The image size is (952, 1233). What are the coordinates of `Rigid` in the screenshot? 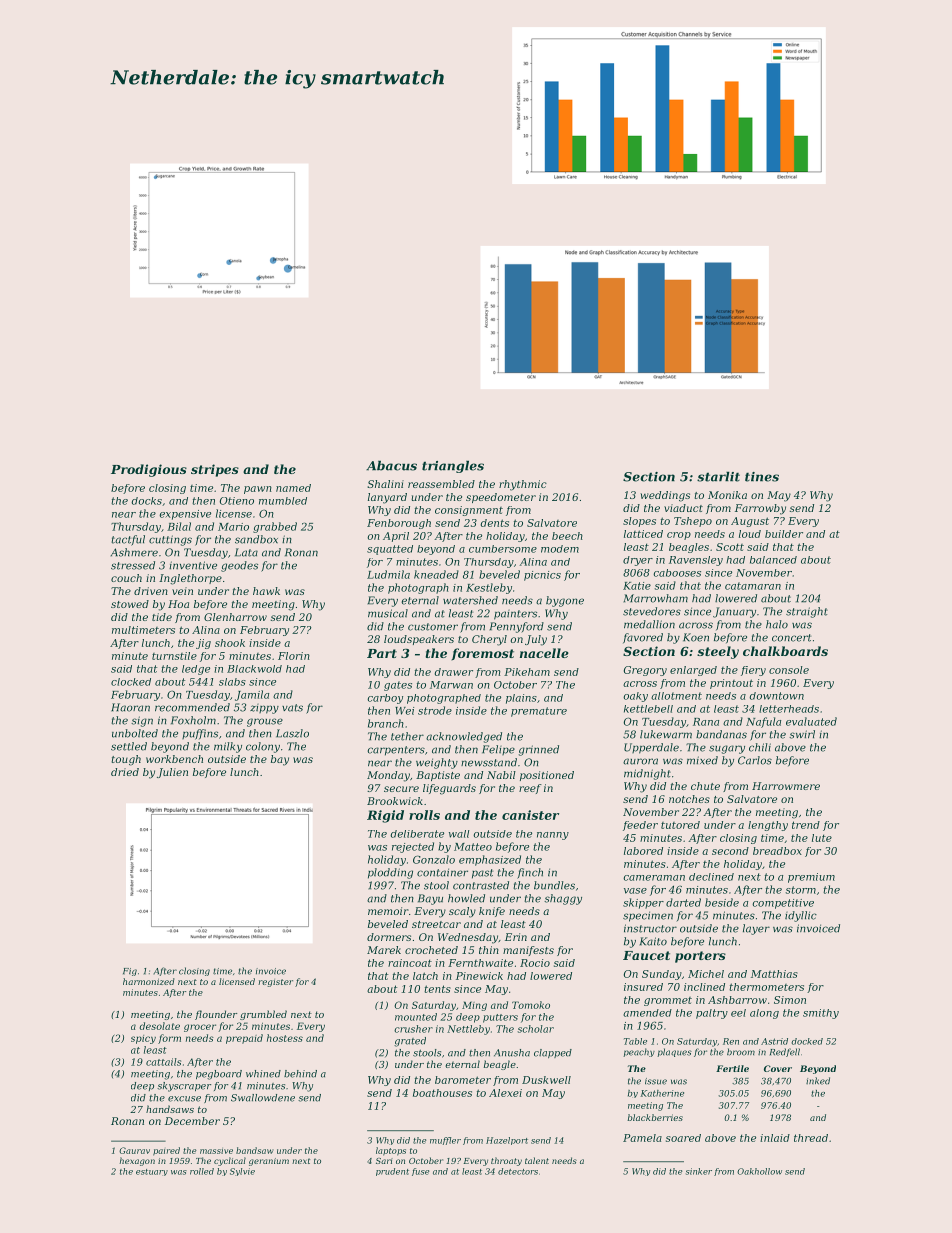 It's located at (385, 816).
